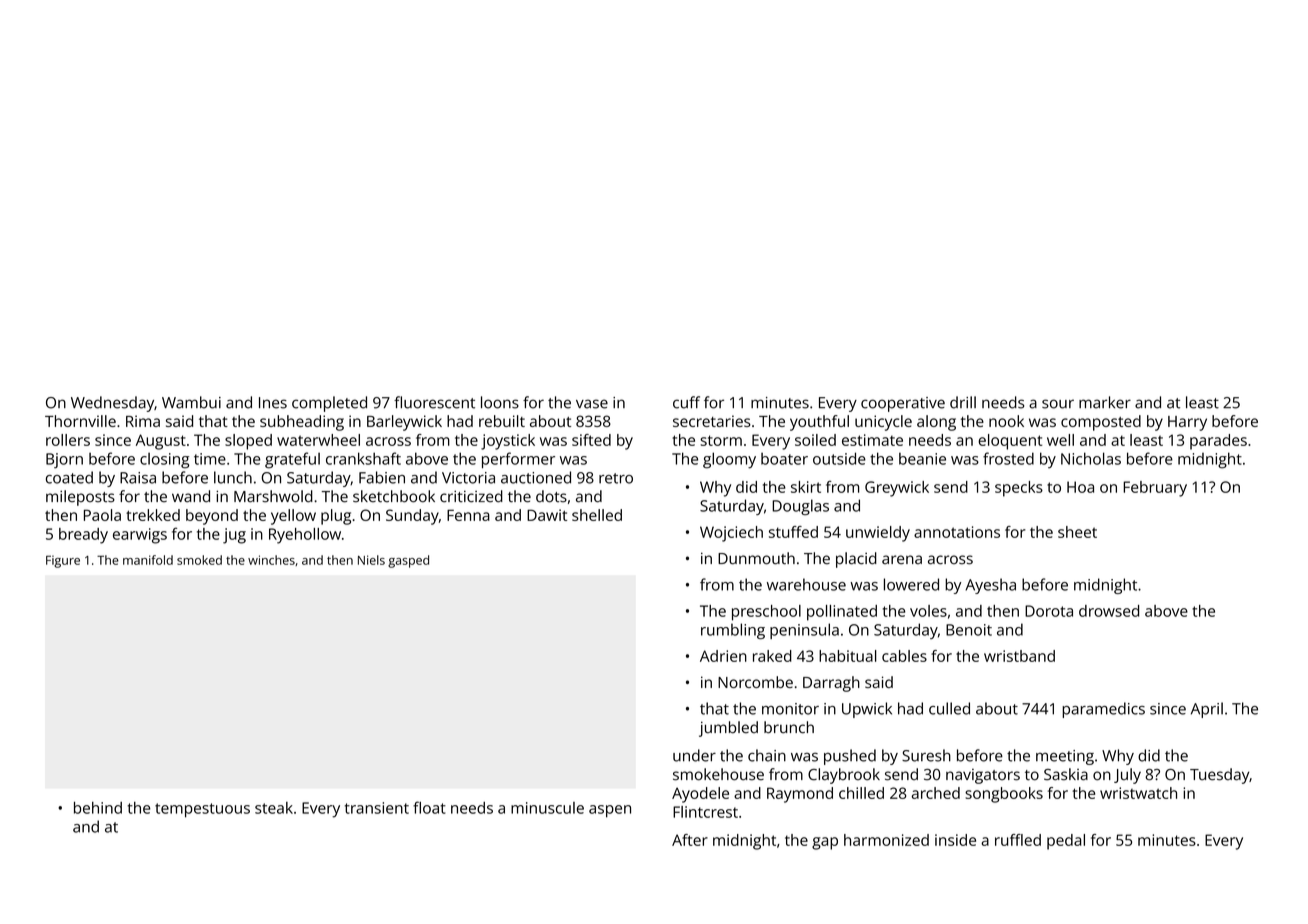 The height and width of the screenshot is (924, 1308). I want to click on drowsed, so click(1109, 611).
